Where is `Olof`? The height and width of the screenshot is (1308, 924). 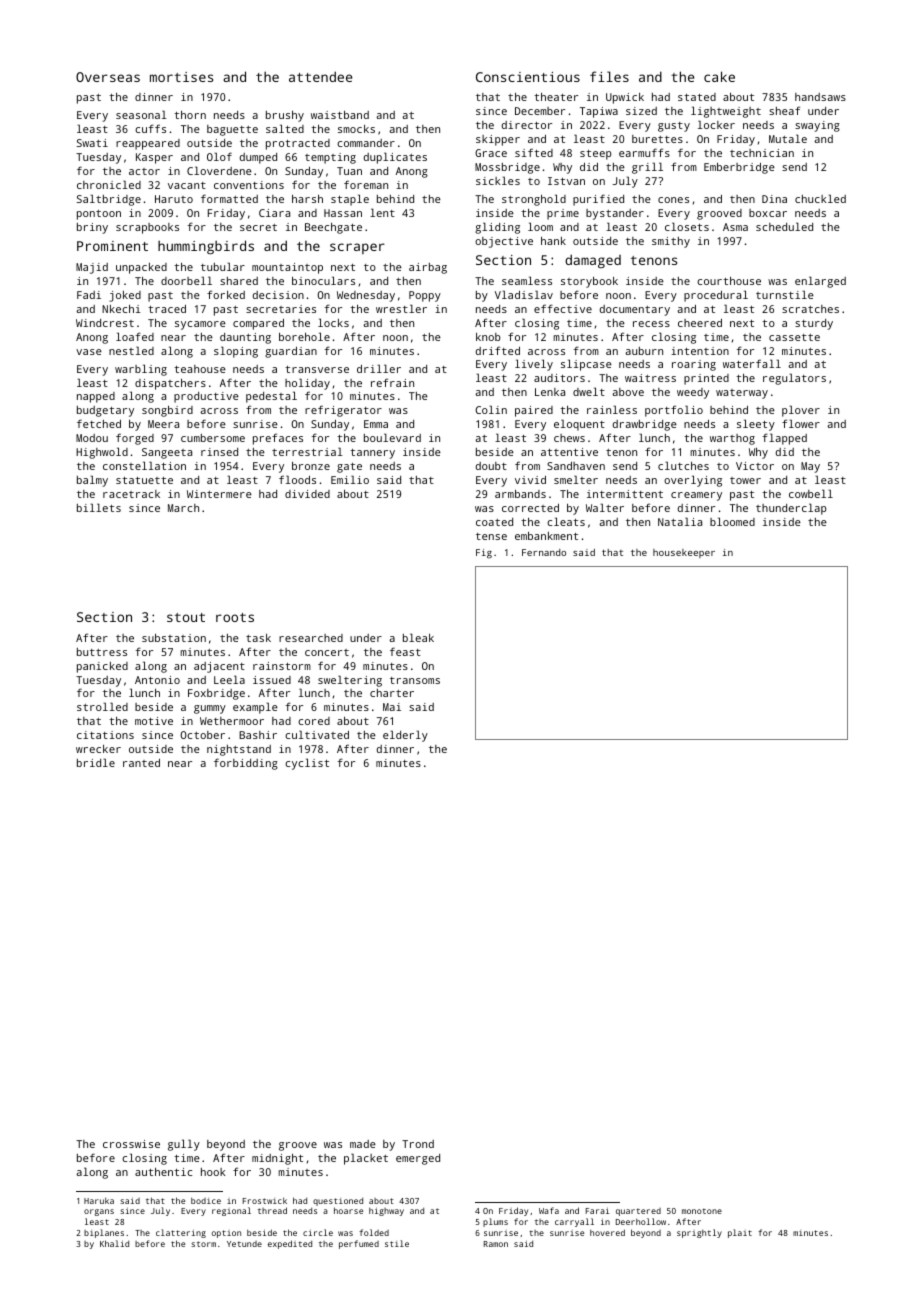 Olof is located at coordinates (219, 156).
